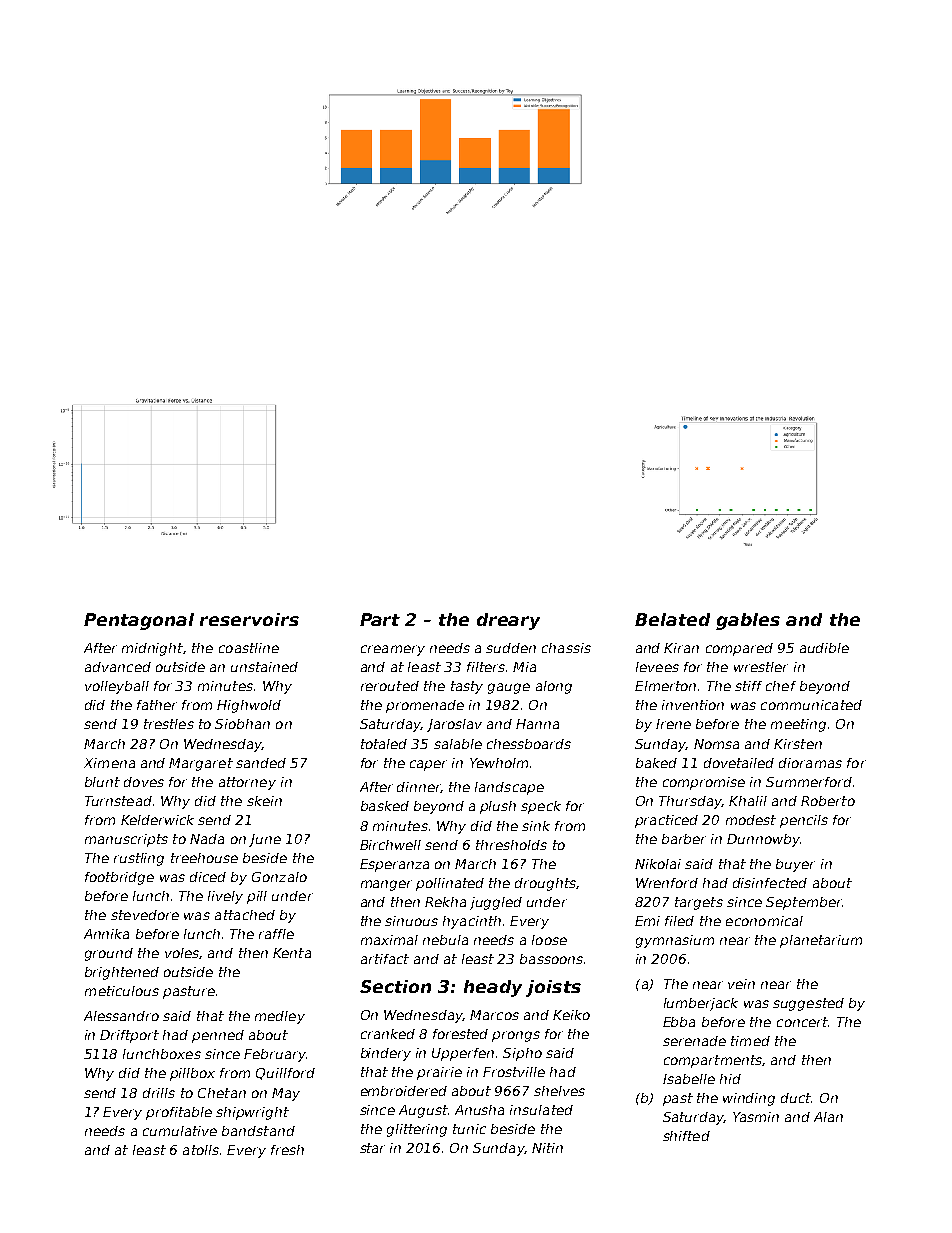 This screenshot has height=1233, width=952. I want to click on disinfected, so click(770, 883).
